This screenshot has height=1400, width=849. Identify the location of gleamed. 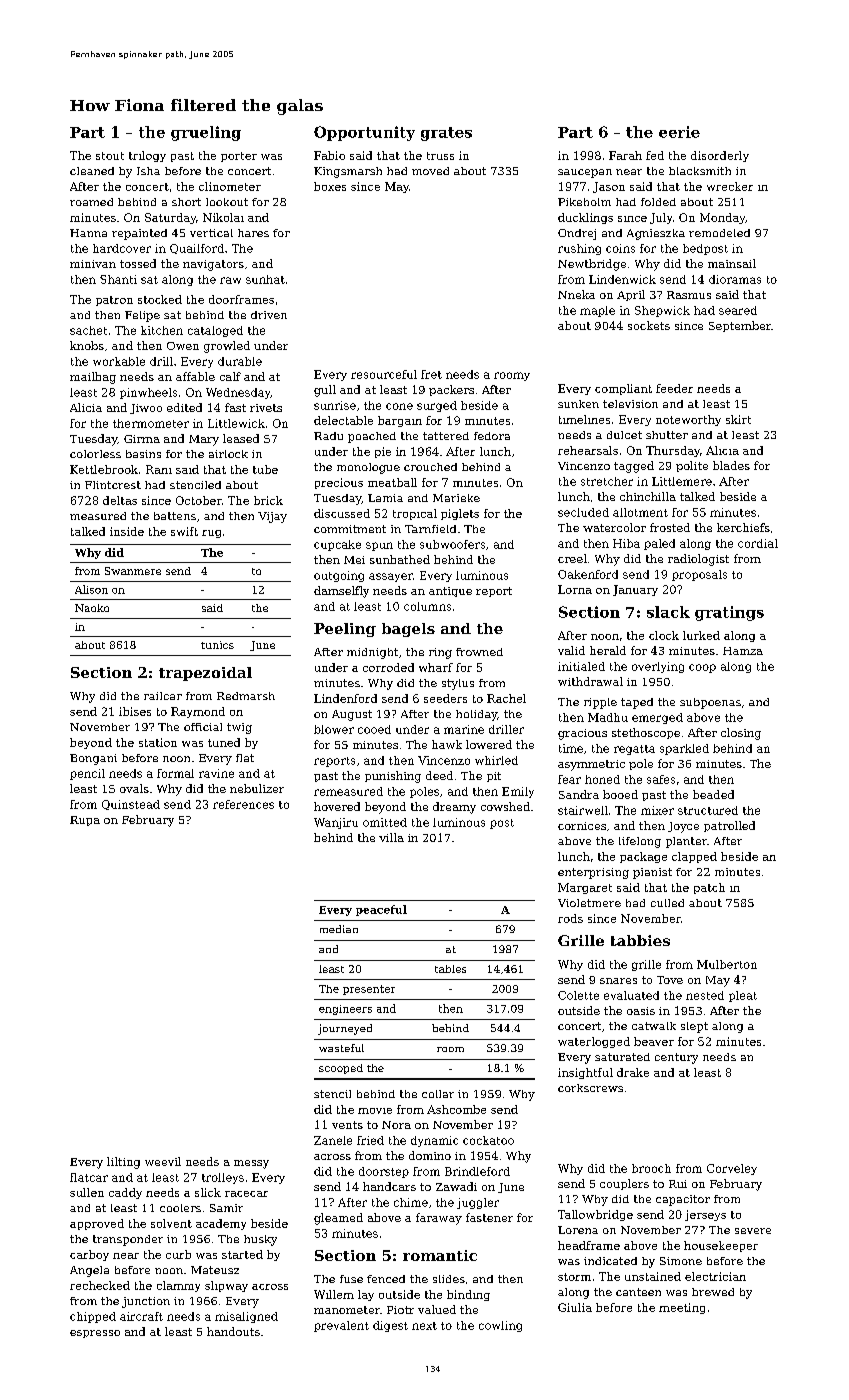
(338, 1219).
